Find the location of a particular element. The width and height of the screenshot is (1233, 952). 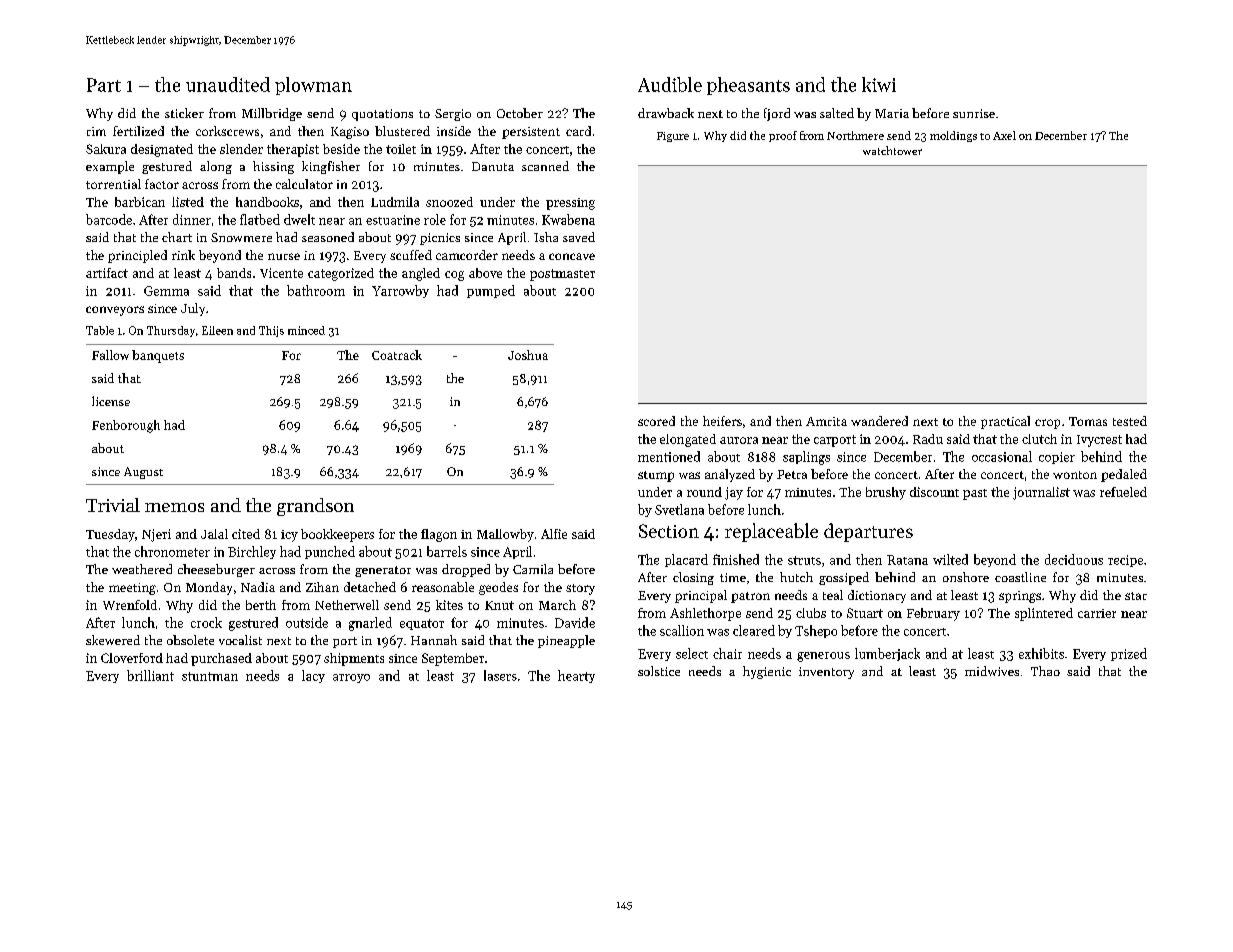

minced is located at coordinates (306, 330).
